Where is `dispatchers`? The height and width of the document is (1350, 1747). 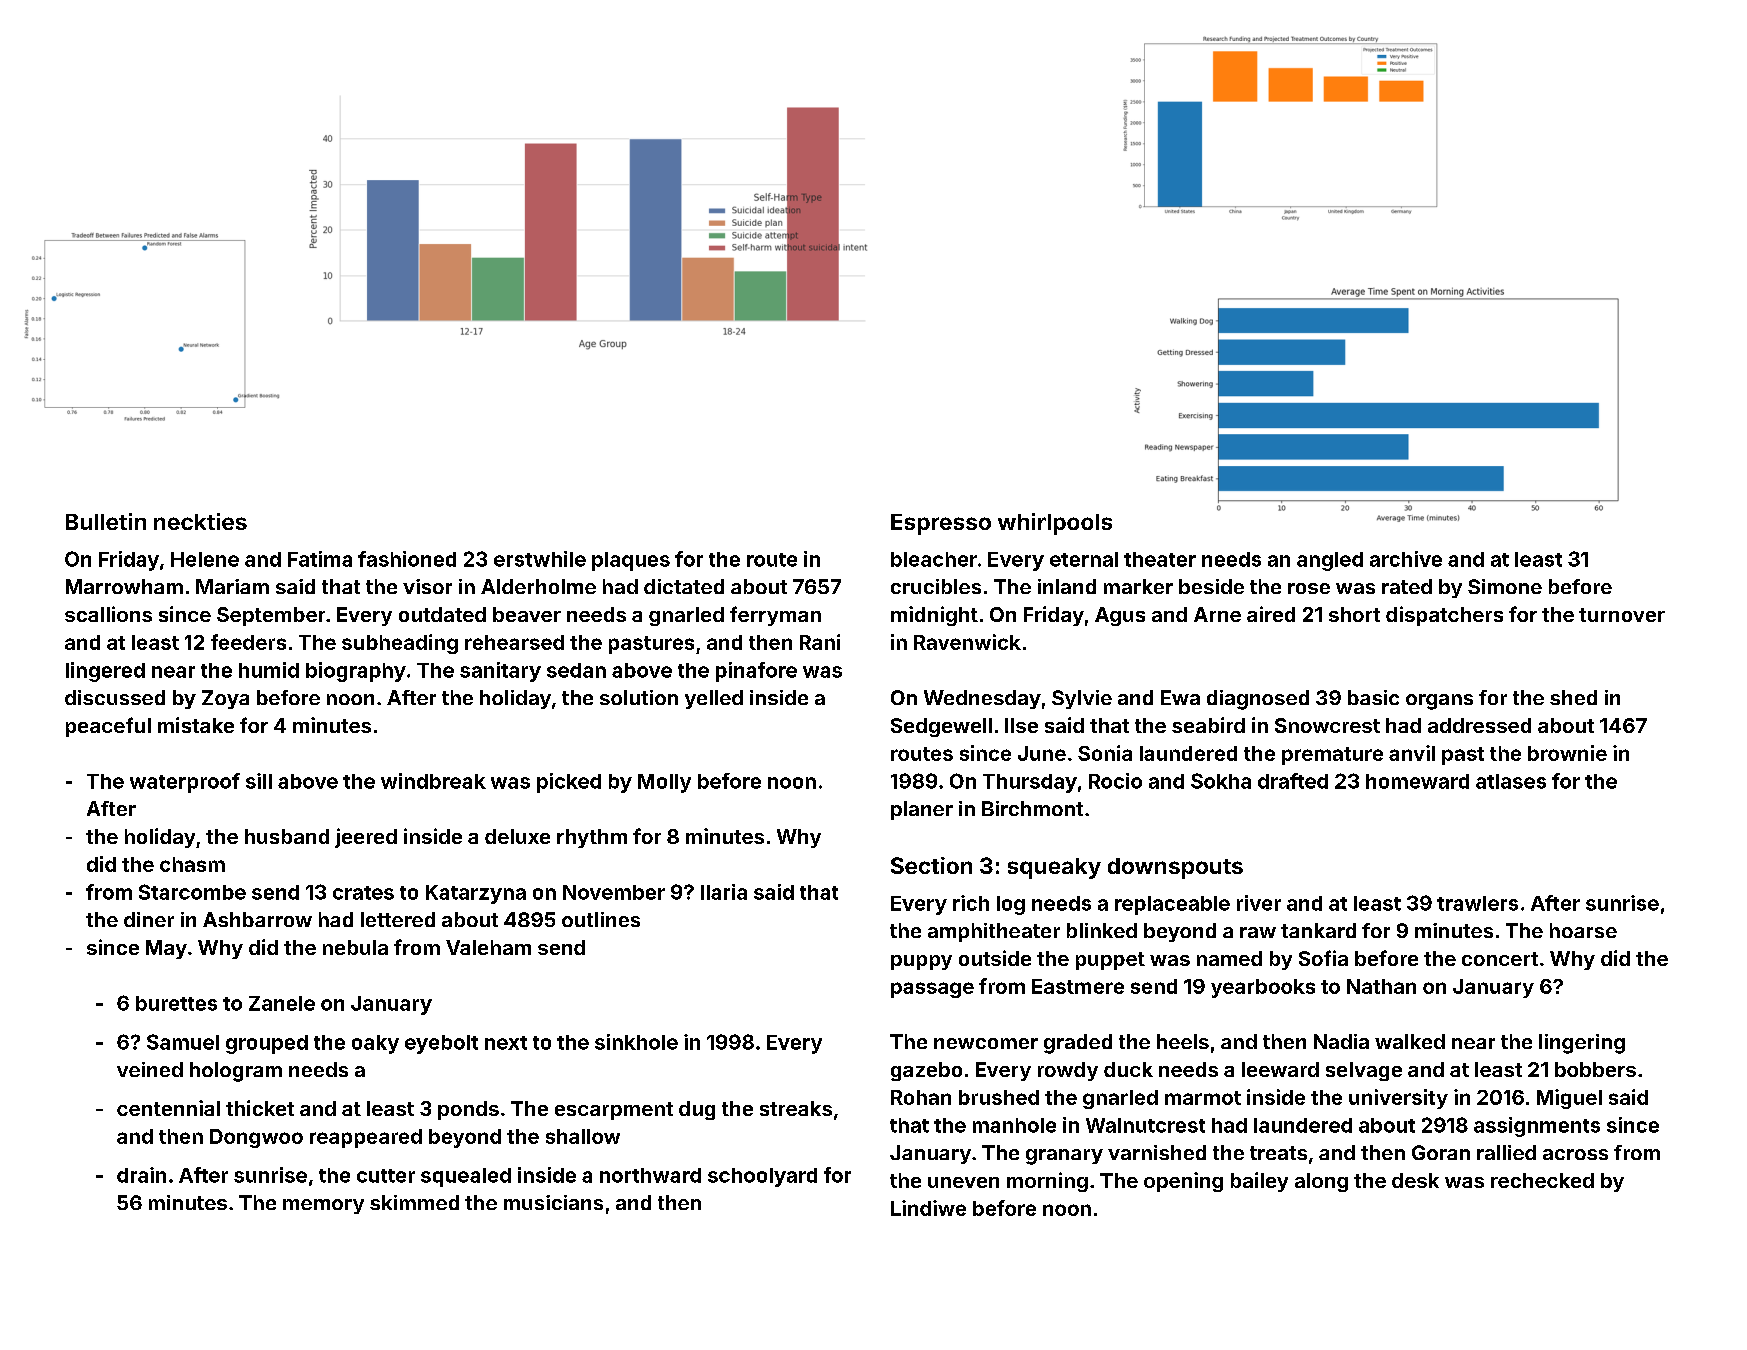 dispatchers is located at coordinates (1444, 616).
